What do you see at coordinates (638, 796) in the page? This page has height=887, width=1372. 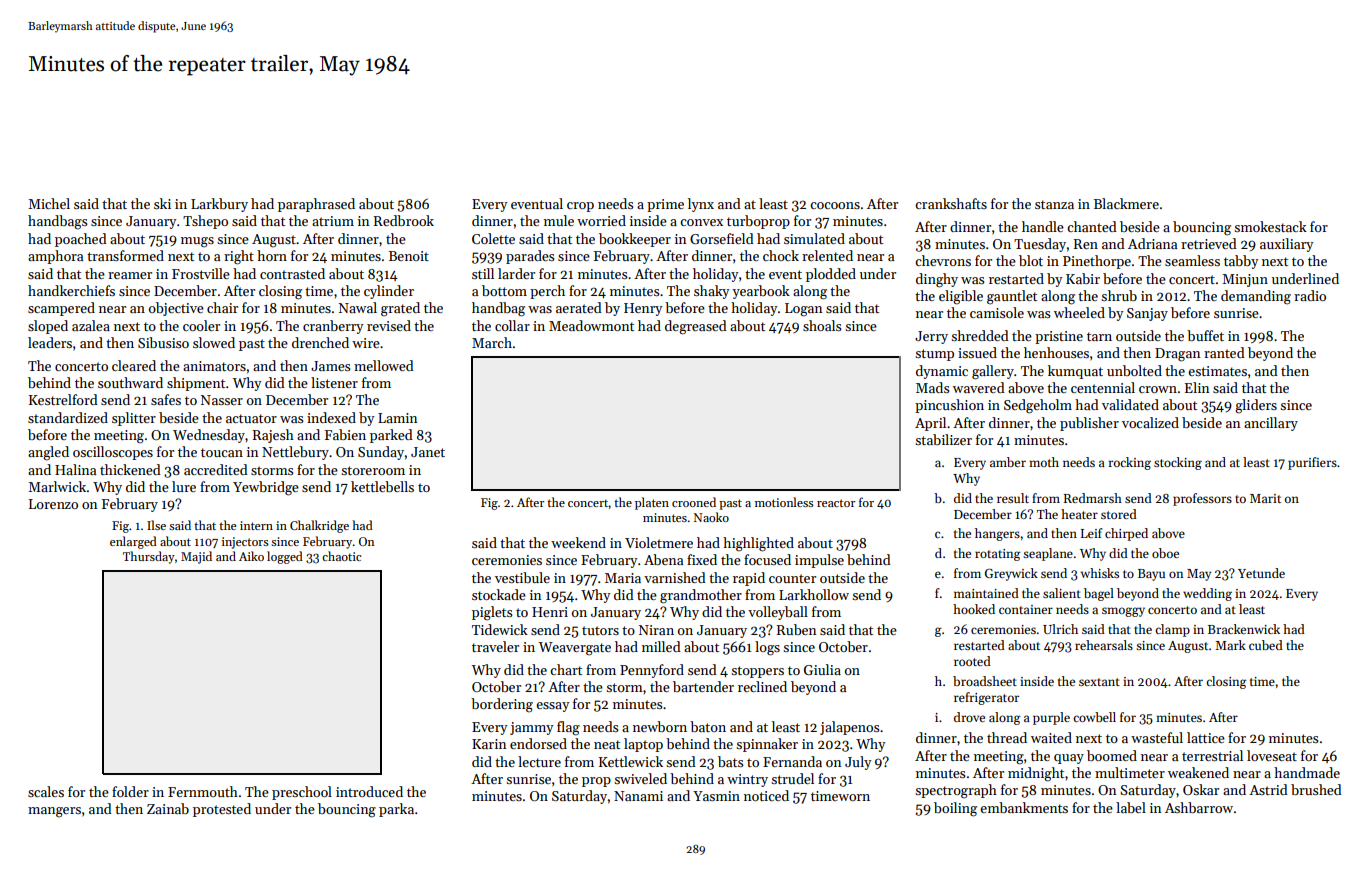 I see `Nanami` at bounding box center [638, 796].
